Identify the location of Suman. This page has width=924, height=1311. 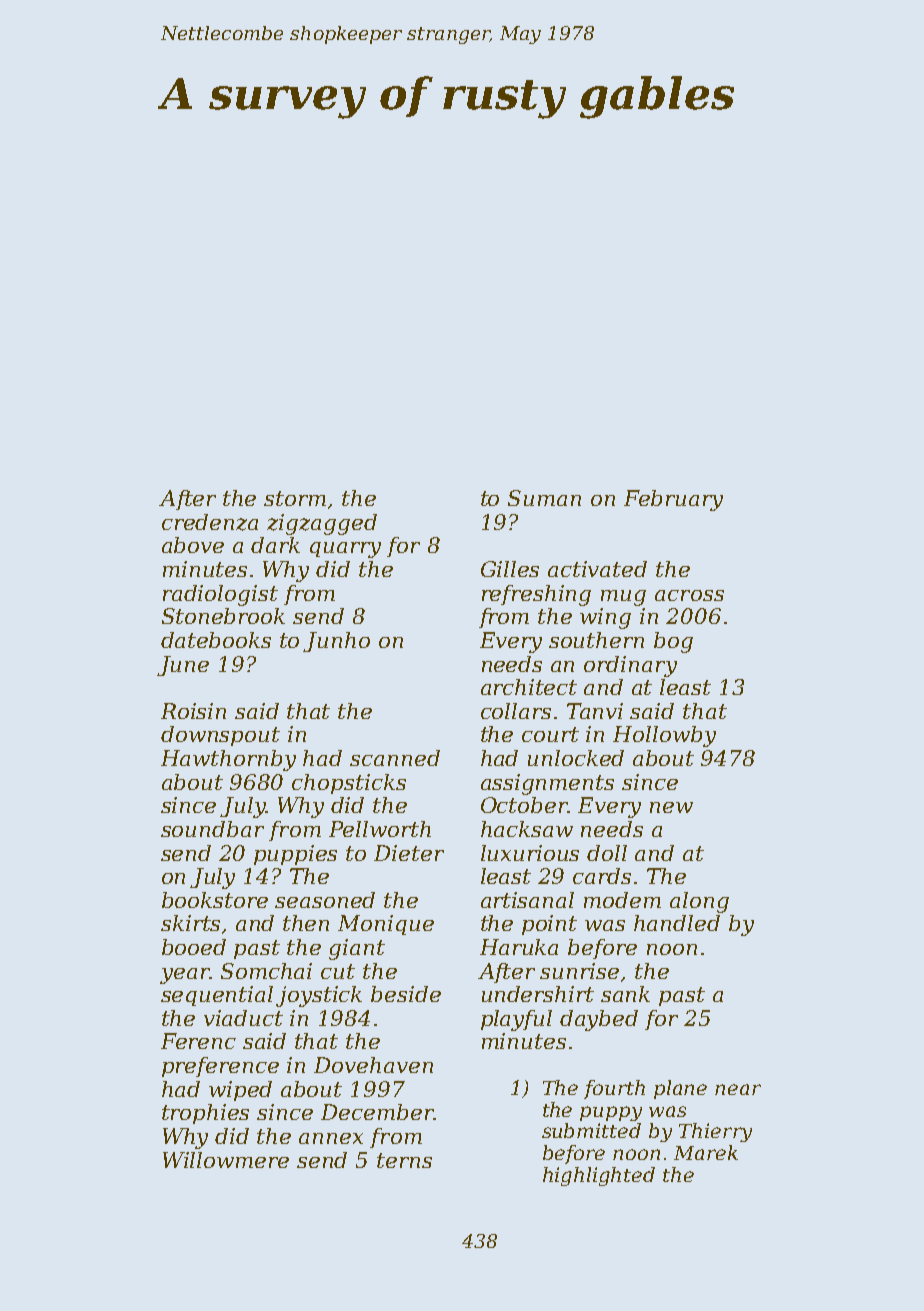
(544, 498).
